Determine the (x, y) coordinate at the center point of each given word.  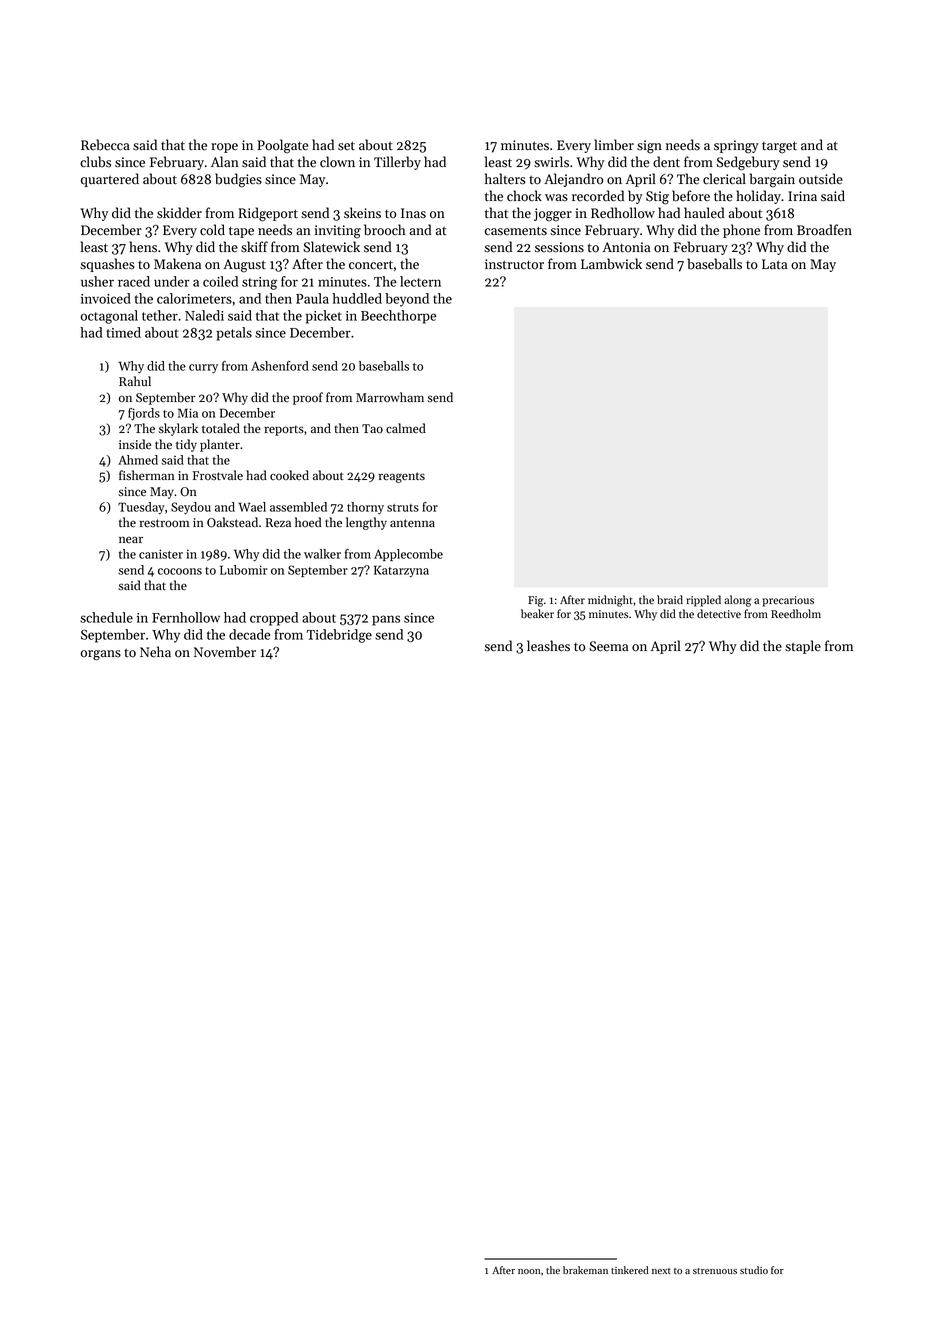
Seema (608, 646)
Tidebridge (339, 636)
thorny (365, 508)
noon (529, 1271)
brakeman (585, 1270)
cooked (289, 475)
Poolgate (283, 146)
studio (754, 1270)
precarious (788, 601)
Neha (155, 652)
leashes (548, 646)
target (779, 147)
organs (101, 655)
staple (803, 647)
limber (614, 145)
